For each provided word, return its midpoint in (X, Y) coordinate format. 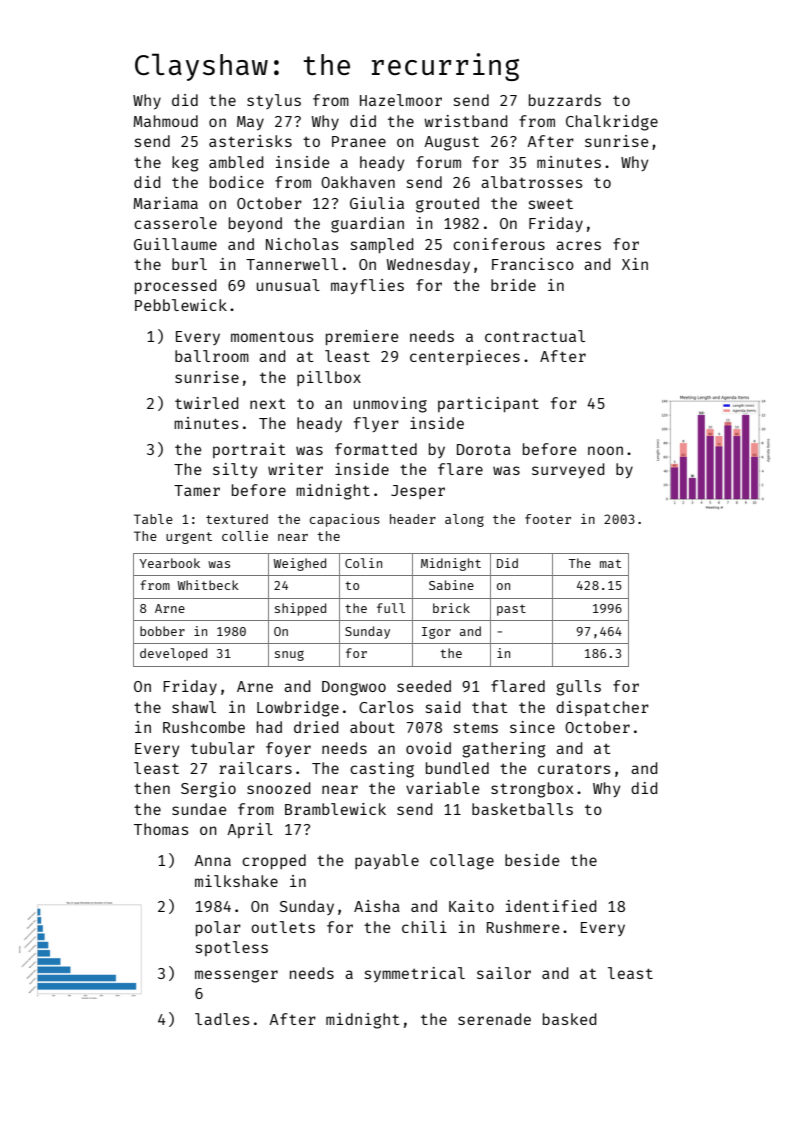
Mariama (165, 203)
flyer (376, 424)
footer (548, 519)
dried (316, 727)
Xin (635, 264)
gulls (578, 688)
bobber (162, 631)
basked (569, 1019)
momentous (272, 337)
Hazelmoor (401, 100)
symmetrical (415, 974)
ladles (222, 1019)
